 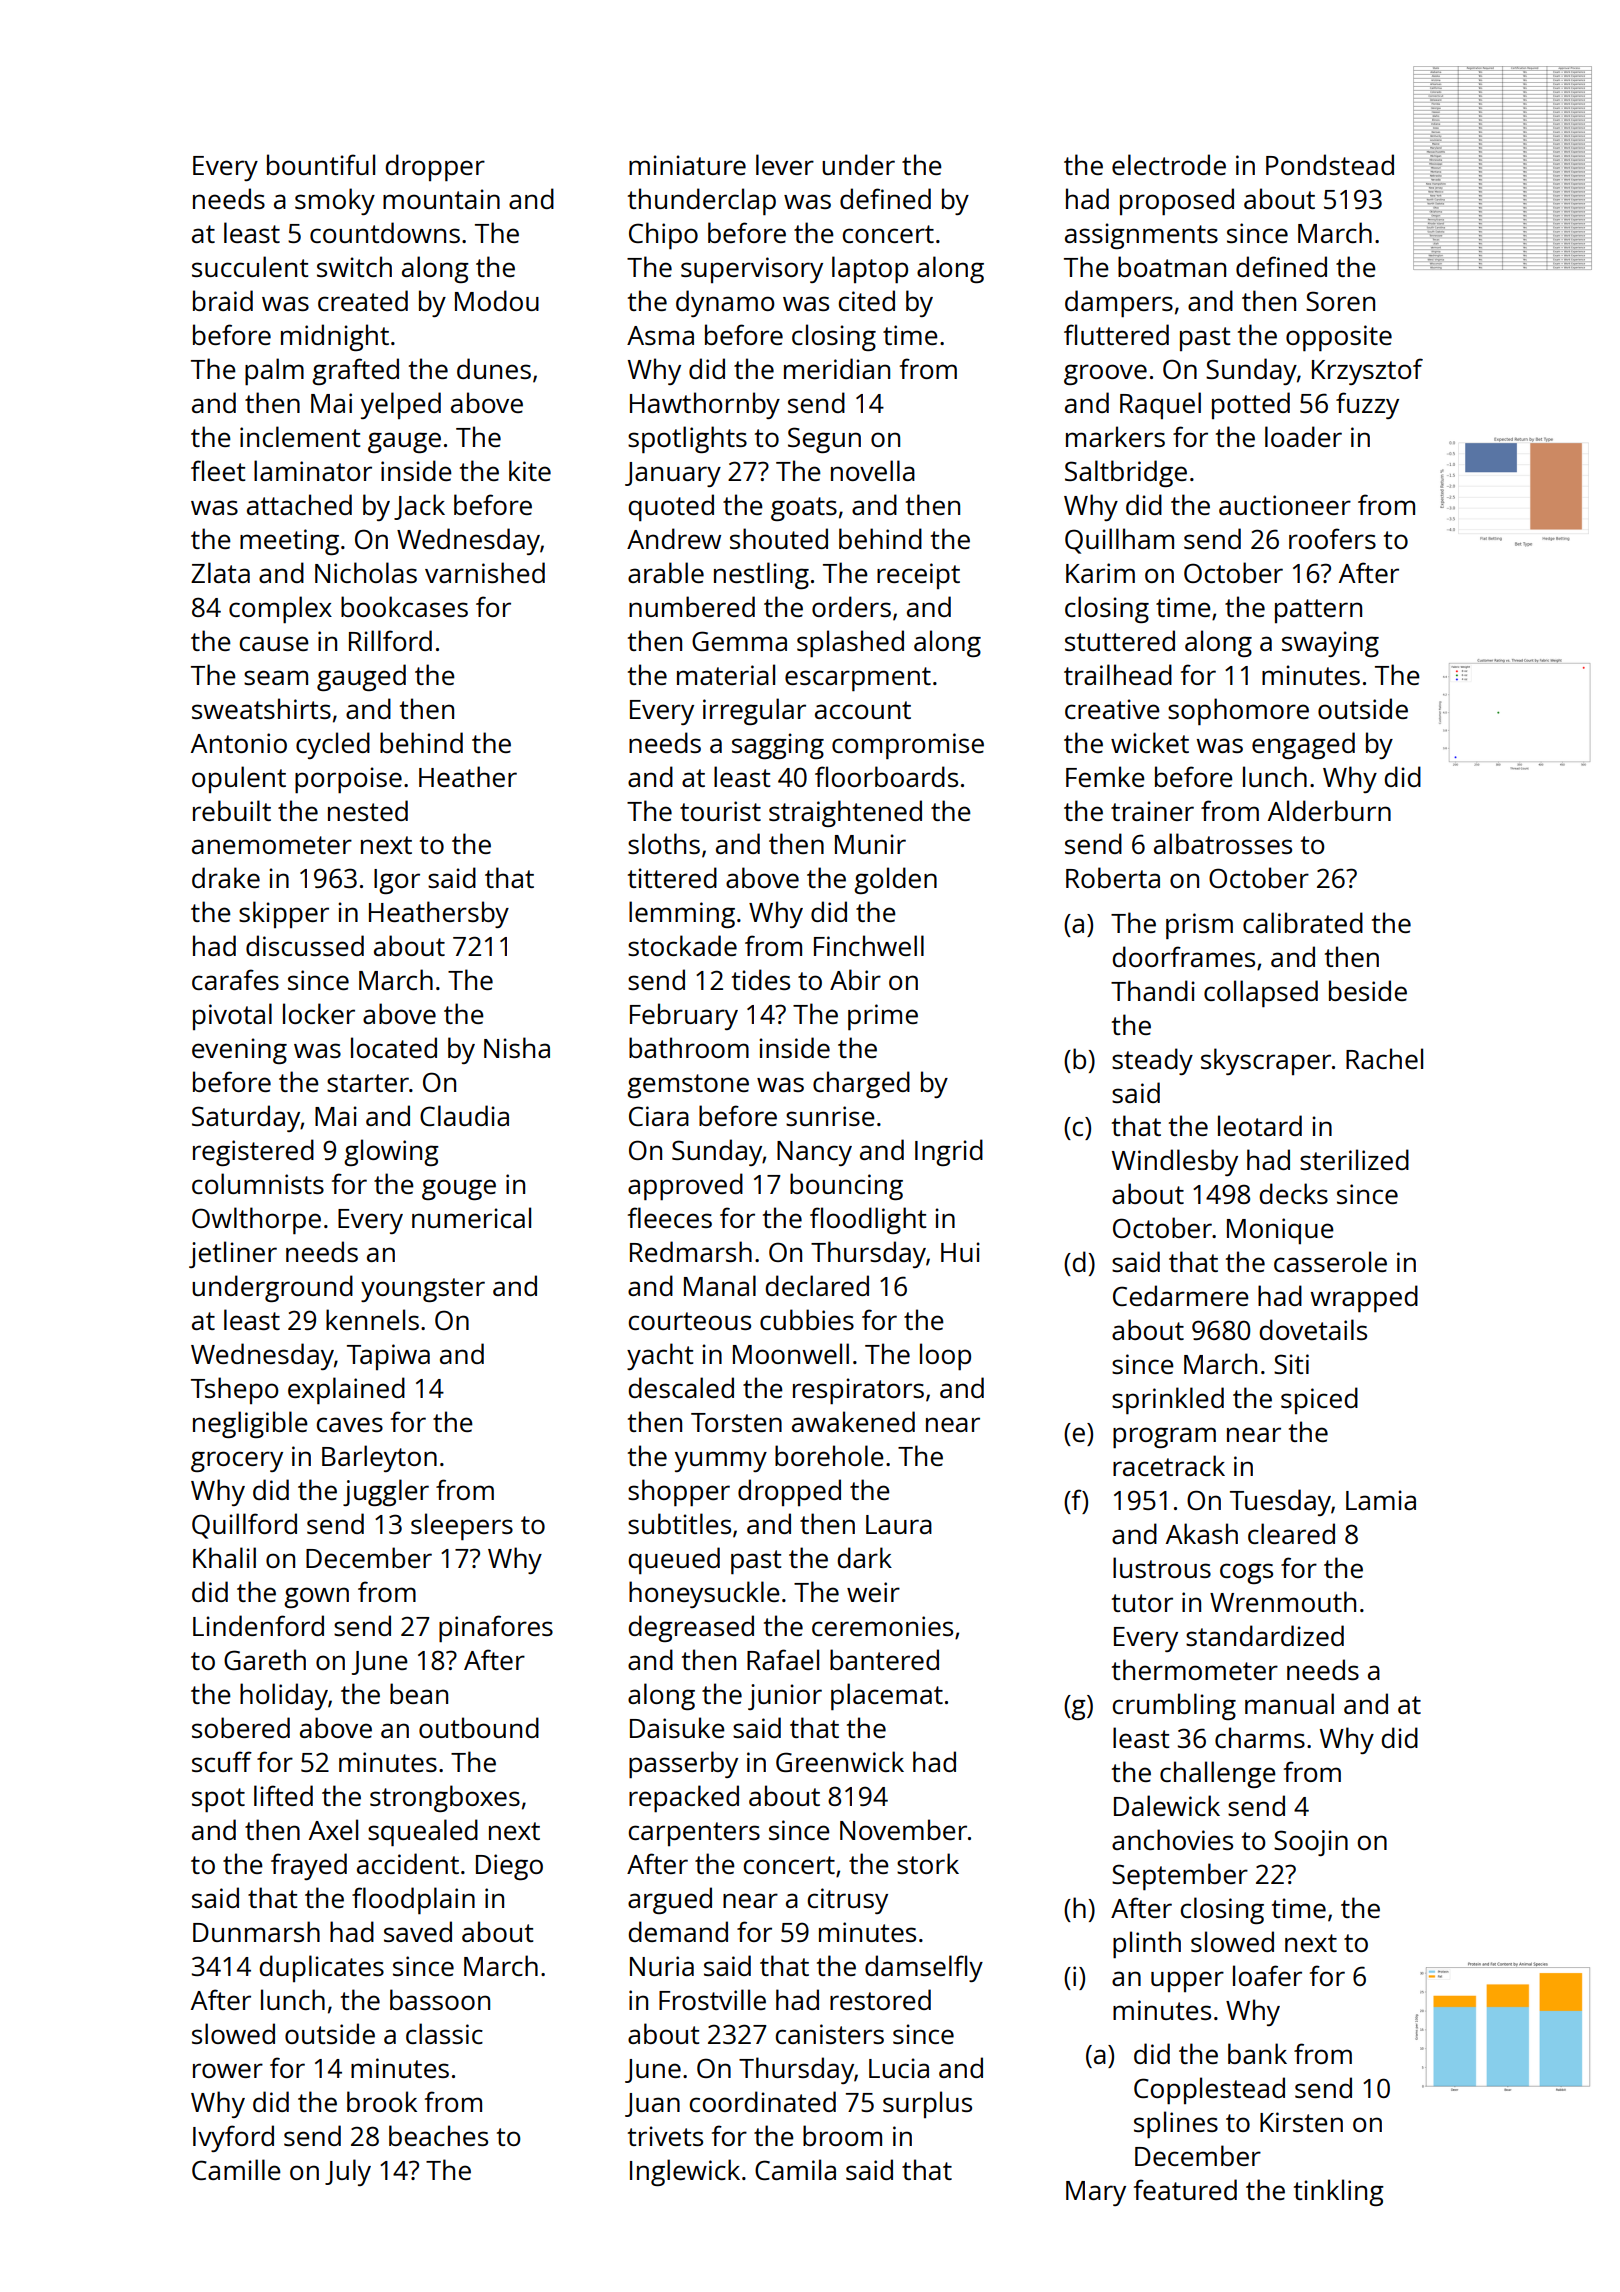 I want to click on Tapiwa, so click(x=388, y=1357).
